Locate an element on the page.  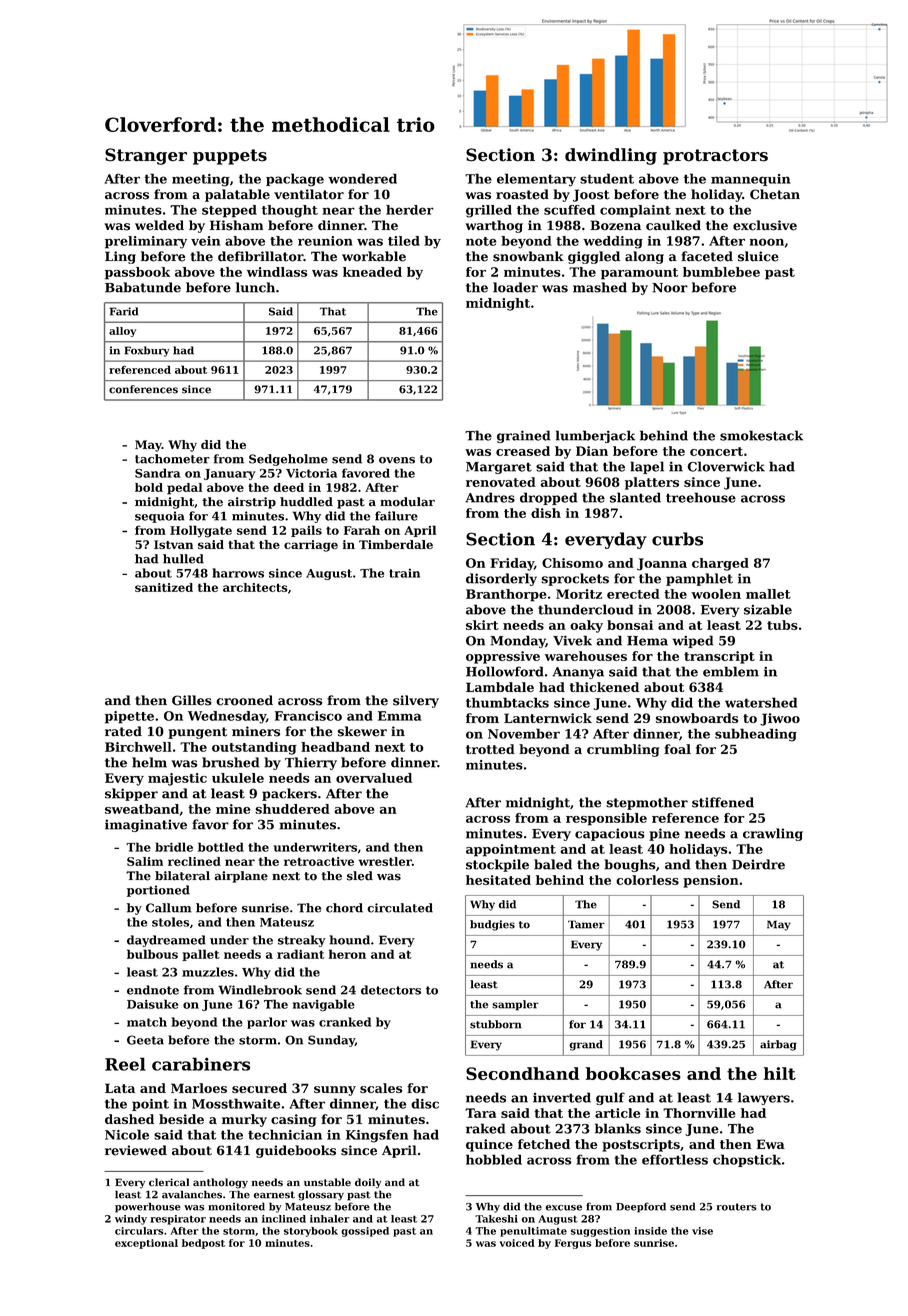
Sedgeholme is located at coordinates (288, 460).
